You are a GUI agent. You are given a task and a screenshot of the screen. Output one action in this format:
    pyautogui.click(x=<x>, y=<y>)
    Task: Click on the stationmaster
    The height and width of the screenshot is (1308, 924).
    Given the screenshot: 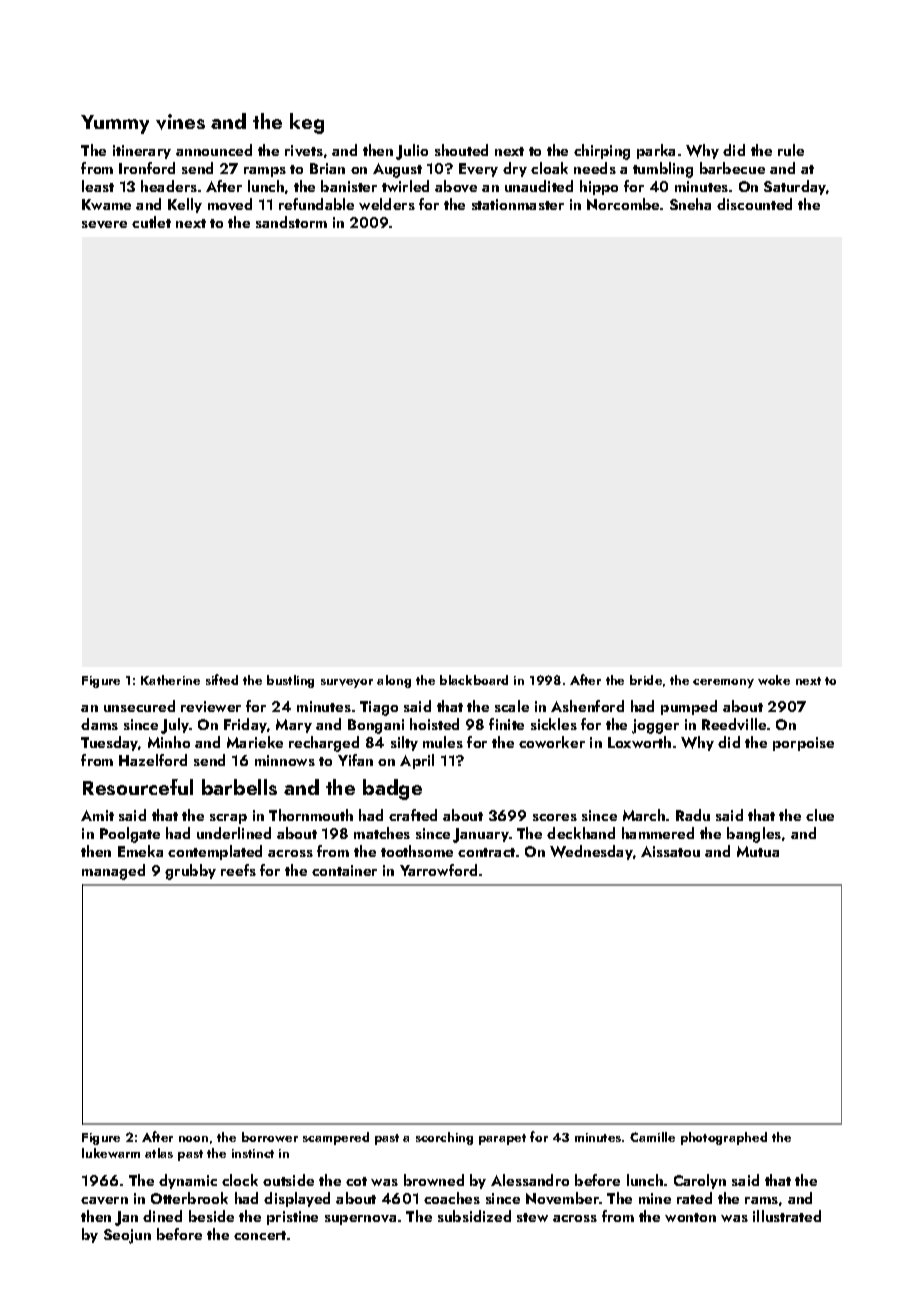 What is the action you would take?
    pyautogui.click(x=518, y=204)
